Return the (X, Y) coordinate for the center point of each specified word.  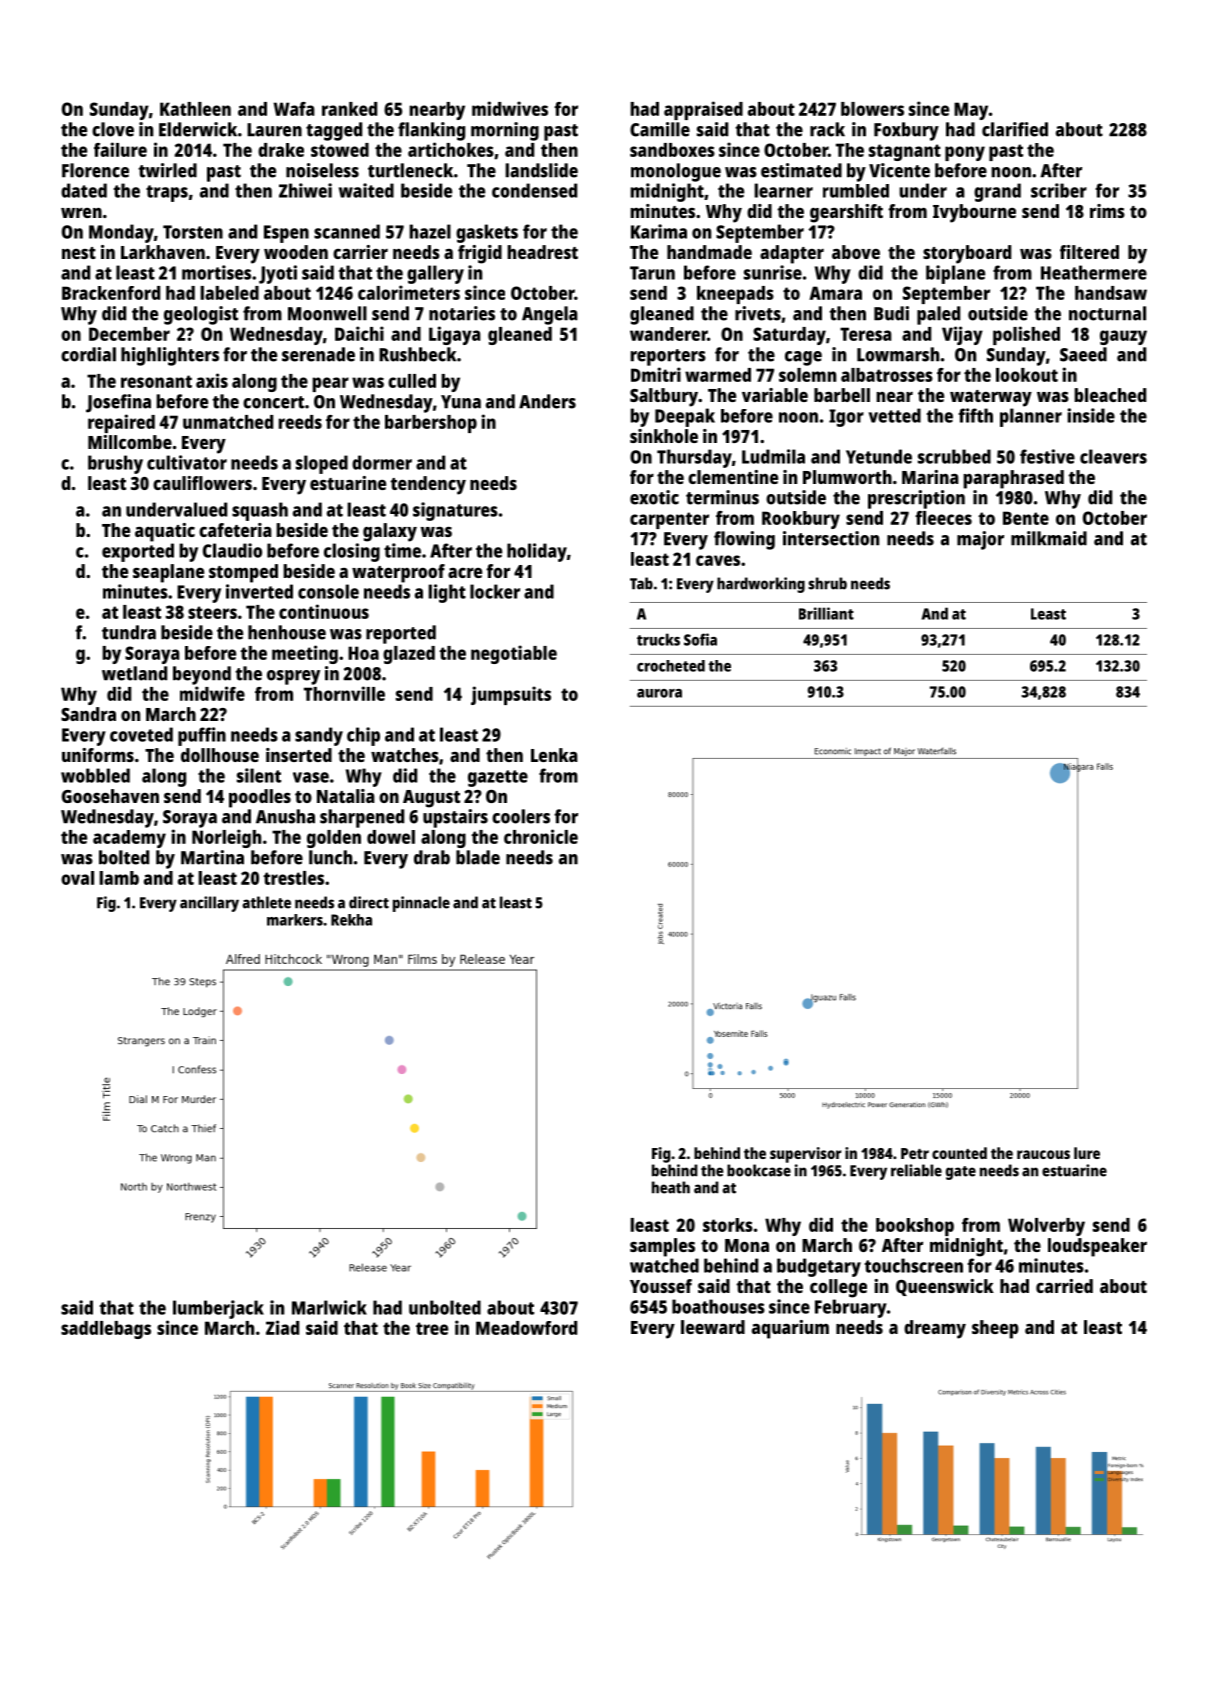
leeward (713, 1327)
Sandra (88, 714)
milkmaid (1049, 538)
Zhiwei (305, 190)
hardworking (761, 585)
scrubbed (954, 456)
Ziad (282, 1327)
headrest (542, 252)
